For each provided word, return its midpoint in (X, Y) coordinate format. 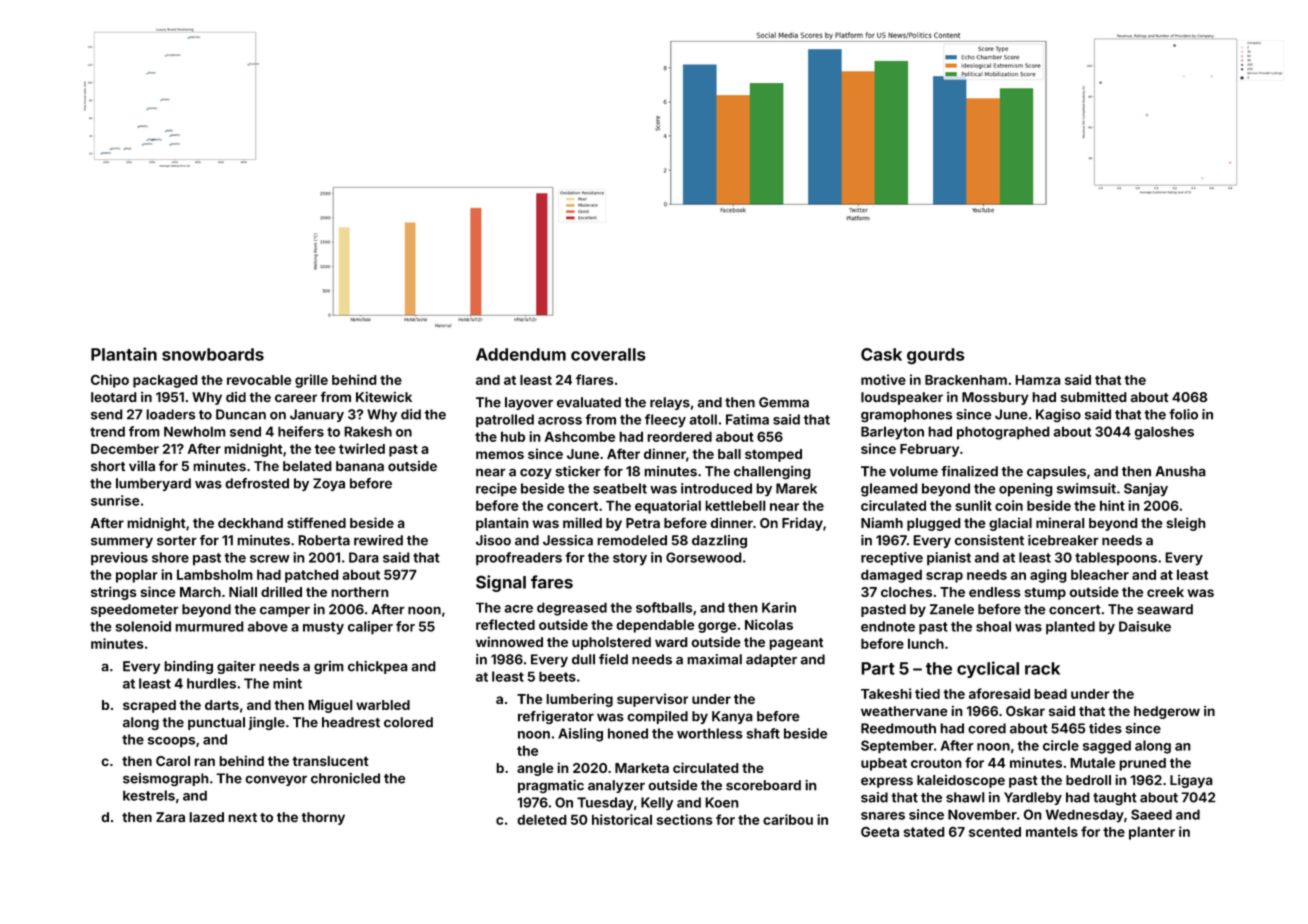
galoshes (1164, 433)
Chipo (110, 381)
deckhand (250, 523)
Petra (643, 523)
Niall (243, 591)
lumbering (580, 700)
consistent (989, 540)
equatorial (668, 507)
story (630, 559)
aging (1048, 576)
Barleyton (892, 433)
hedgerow (1167, 712)
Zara (170, 817)
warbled (383, 705)
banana (360, 466)
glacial (1010, 524)
